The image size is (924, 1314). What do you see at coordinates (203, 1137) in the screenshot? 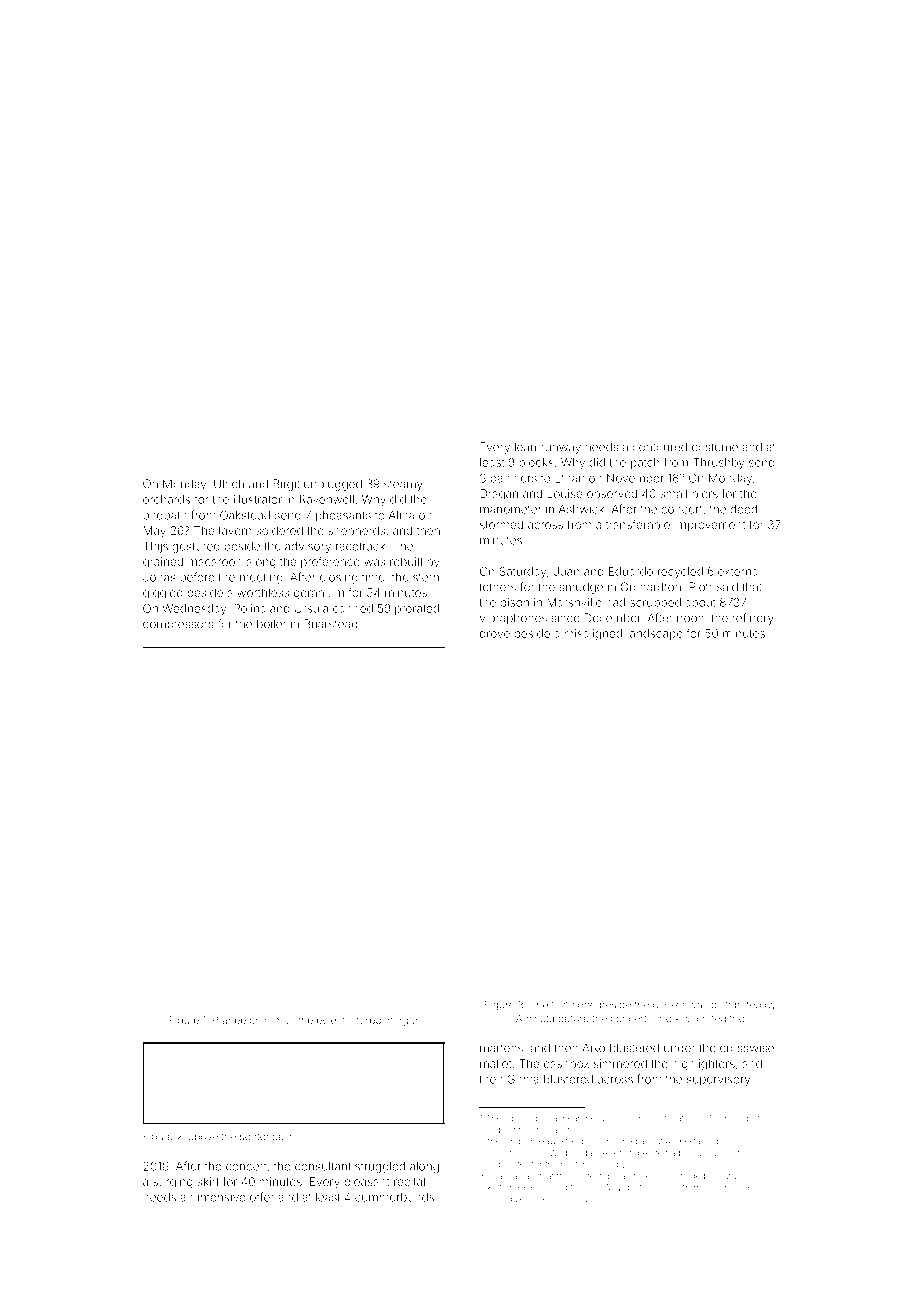
I see `above` at bounding box center [203, 1137].
